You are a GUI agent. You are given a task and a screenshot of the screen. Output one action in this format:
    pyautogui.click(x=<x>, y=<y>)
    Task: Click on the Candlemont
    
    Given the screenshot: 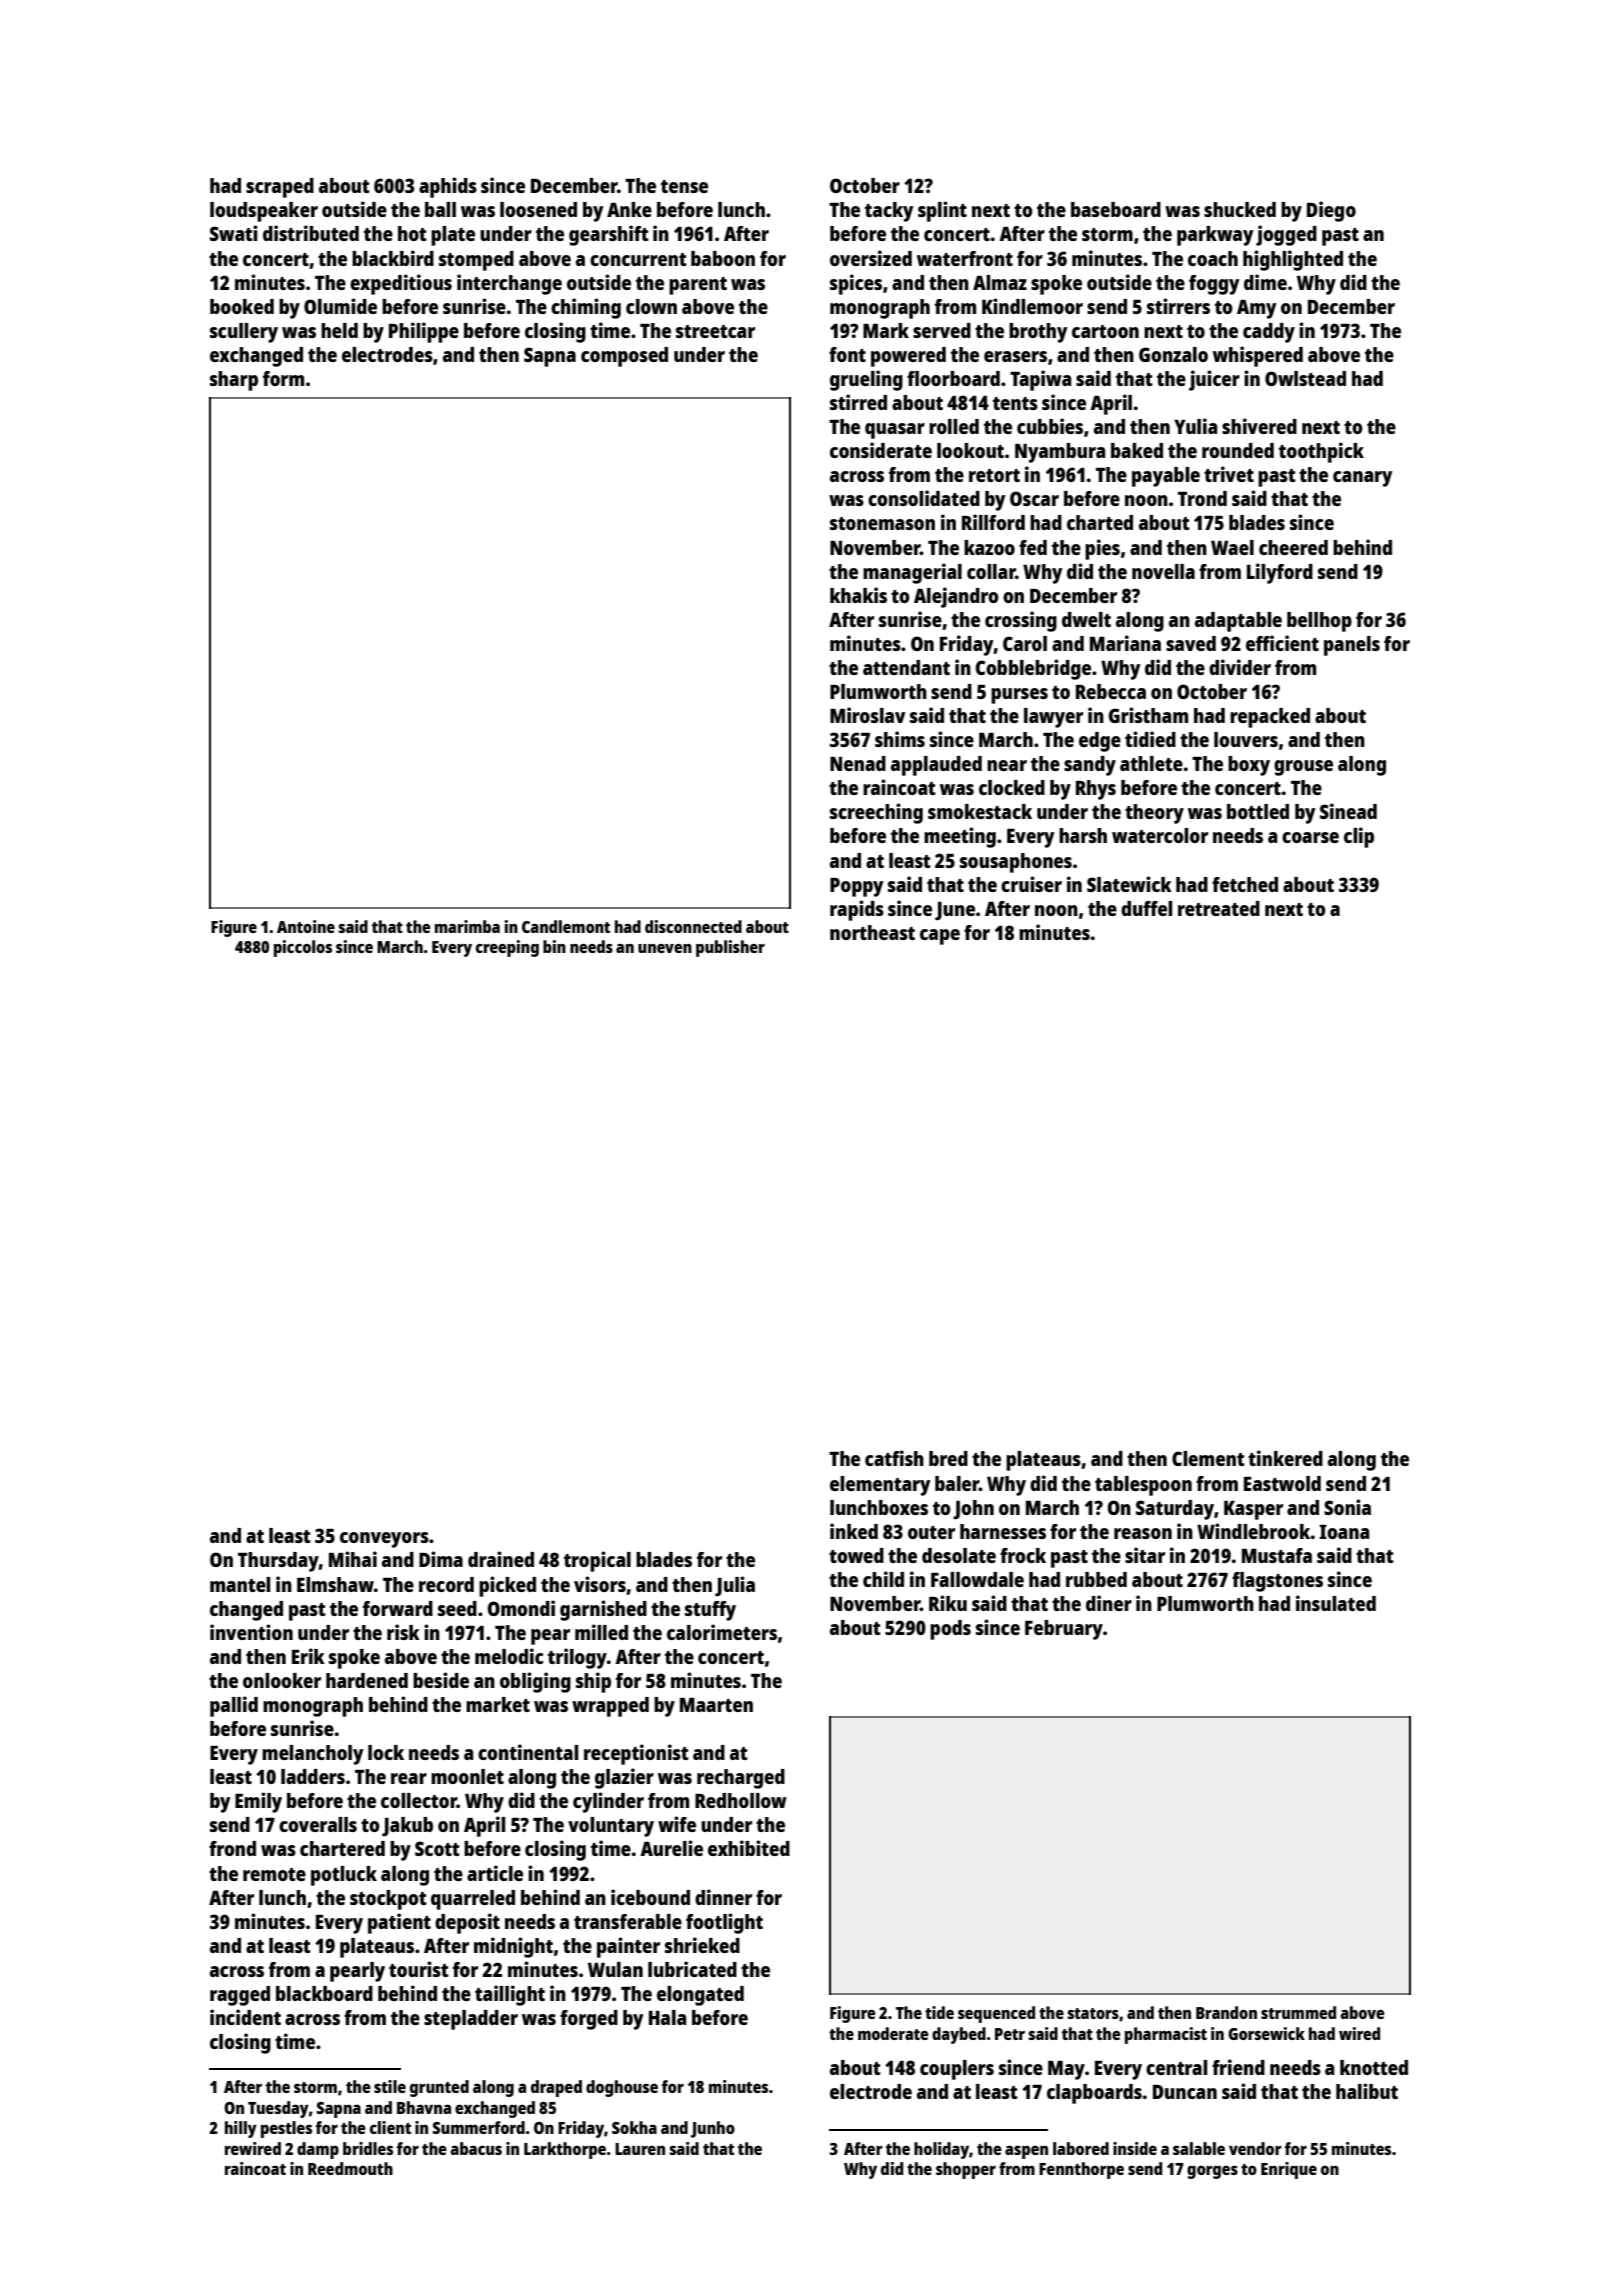 What is the action you would take?
    pyautogui.click(x=566, y=926)
